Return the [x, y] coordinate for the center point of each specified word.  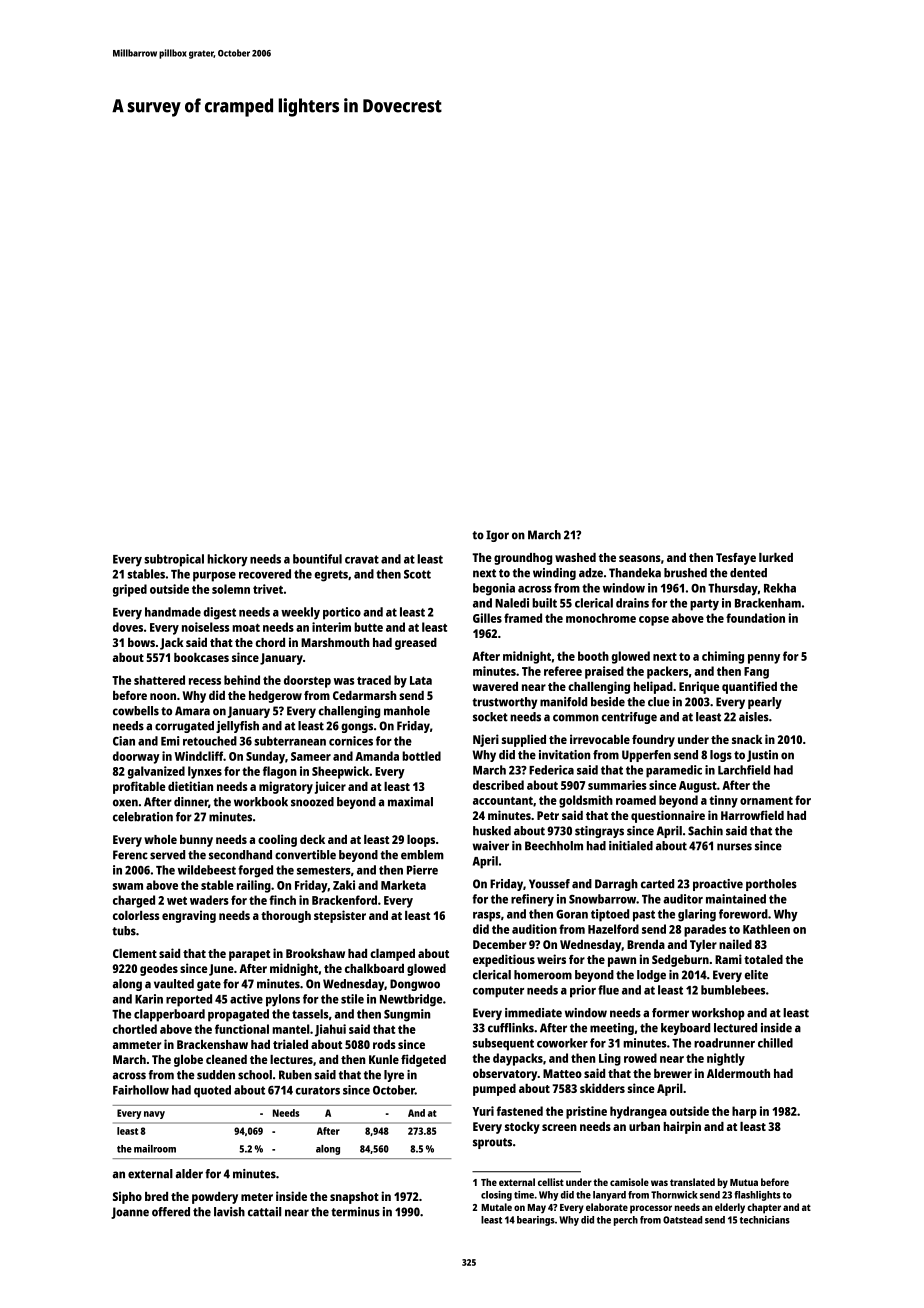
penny [764, 659]
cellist [551, 1182]
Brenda [646, 944]
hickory [227, 560]
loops [421, 841]
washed [575, 557]
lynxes [205, 772]
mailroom [155, 1149]
